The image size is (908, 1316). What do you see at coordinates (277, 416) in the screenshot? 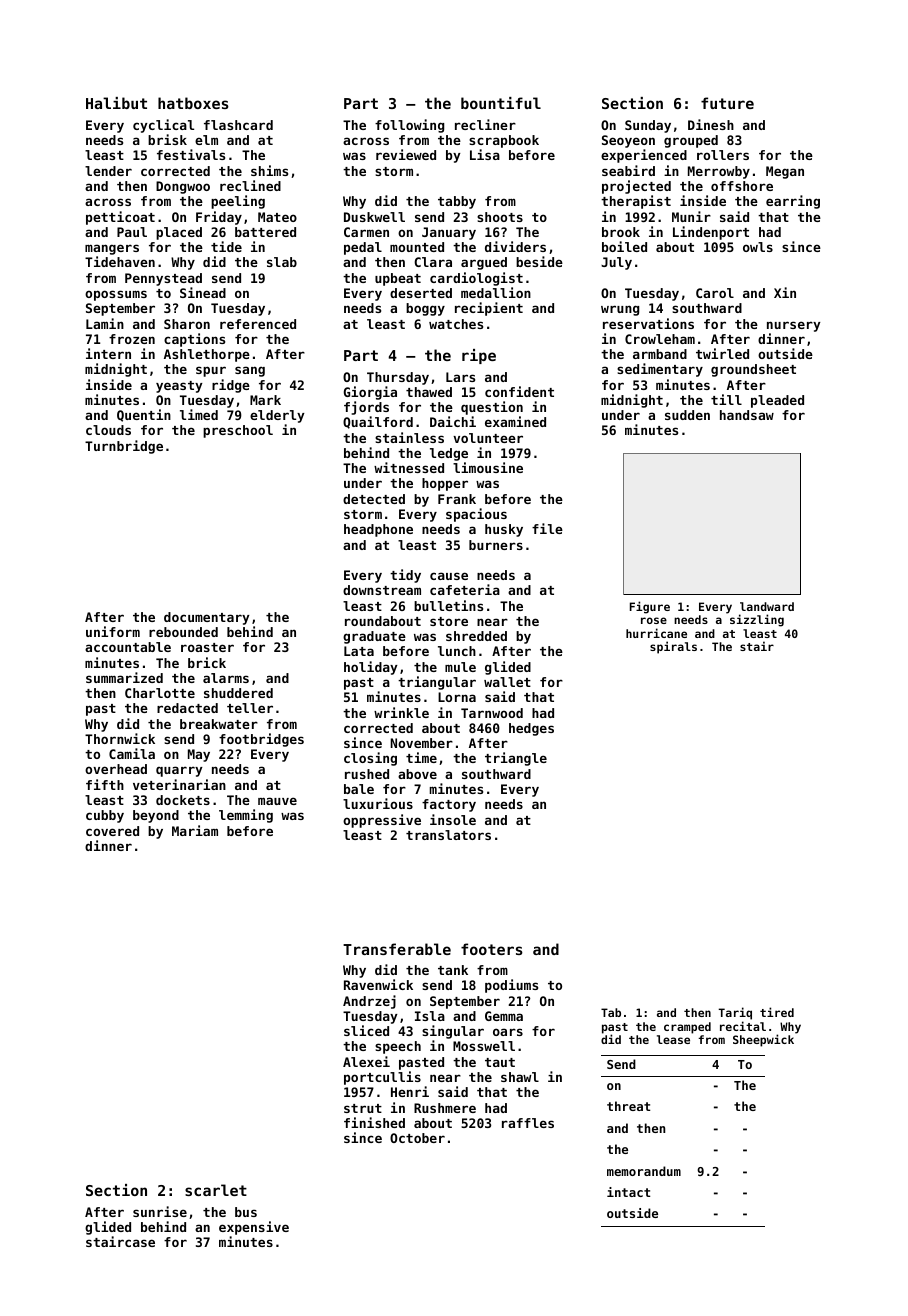
I see `elderly` at bounding box center [277, 416].
